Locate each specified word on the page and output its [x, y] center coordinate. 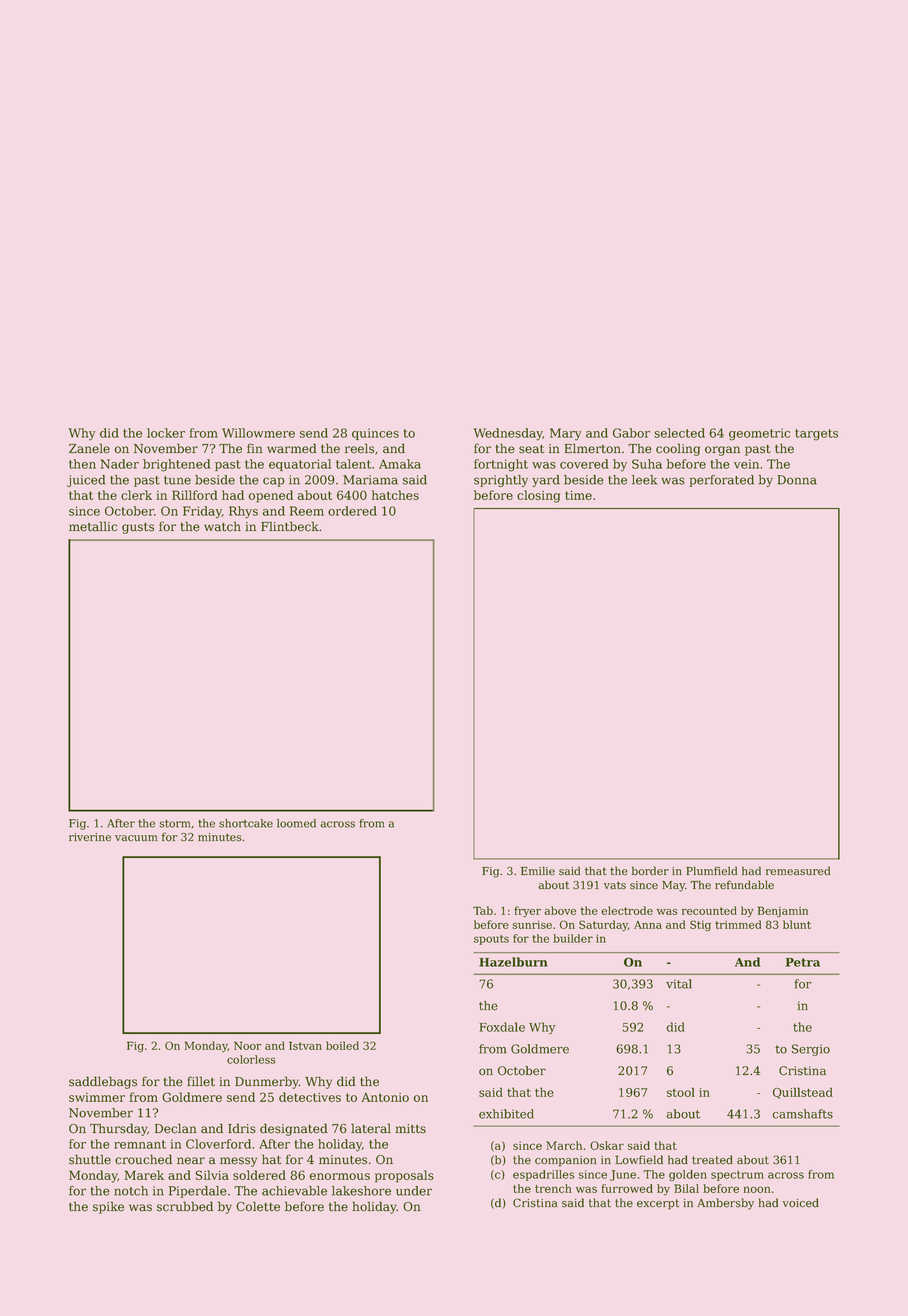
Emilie [538, 871]
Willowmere [258, 433]
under [414, 1191]
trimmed [738, 924]
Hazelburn [513, 962]
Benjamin [783, 912]
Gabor [631, 433]
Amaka [400, 464]
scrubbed [185, 1206]
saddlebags [103, 1082]
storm [174, 824]
